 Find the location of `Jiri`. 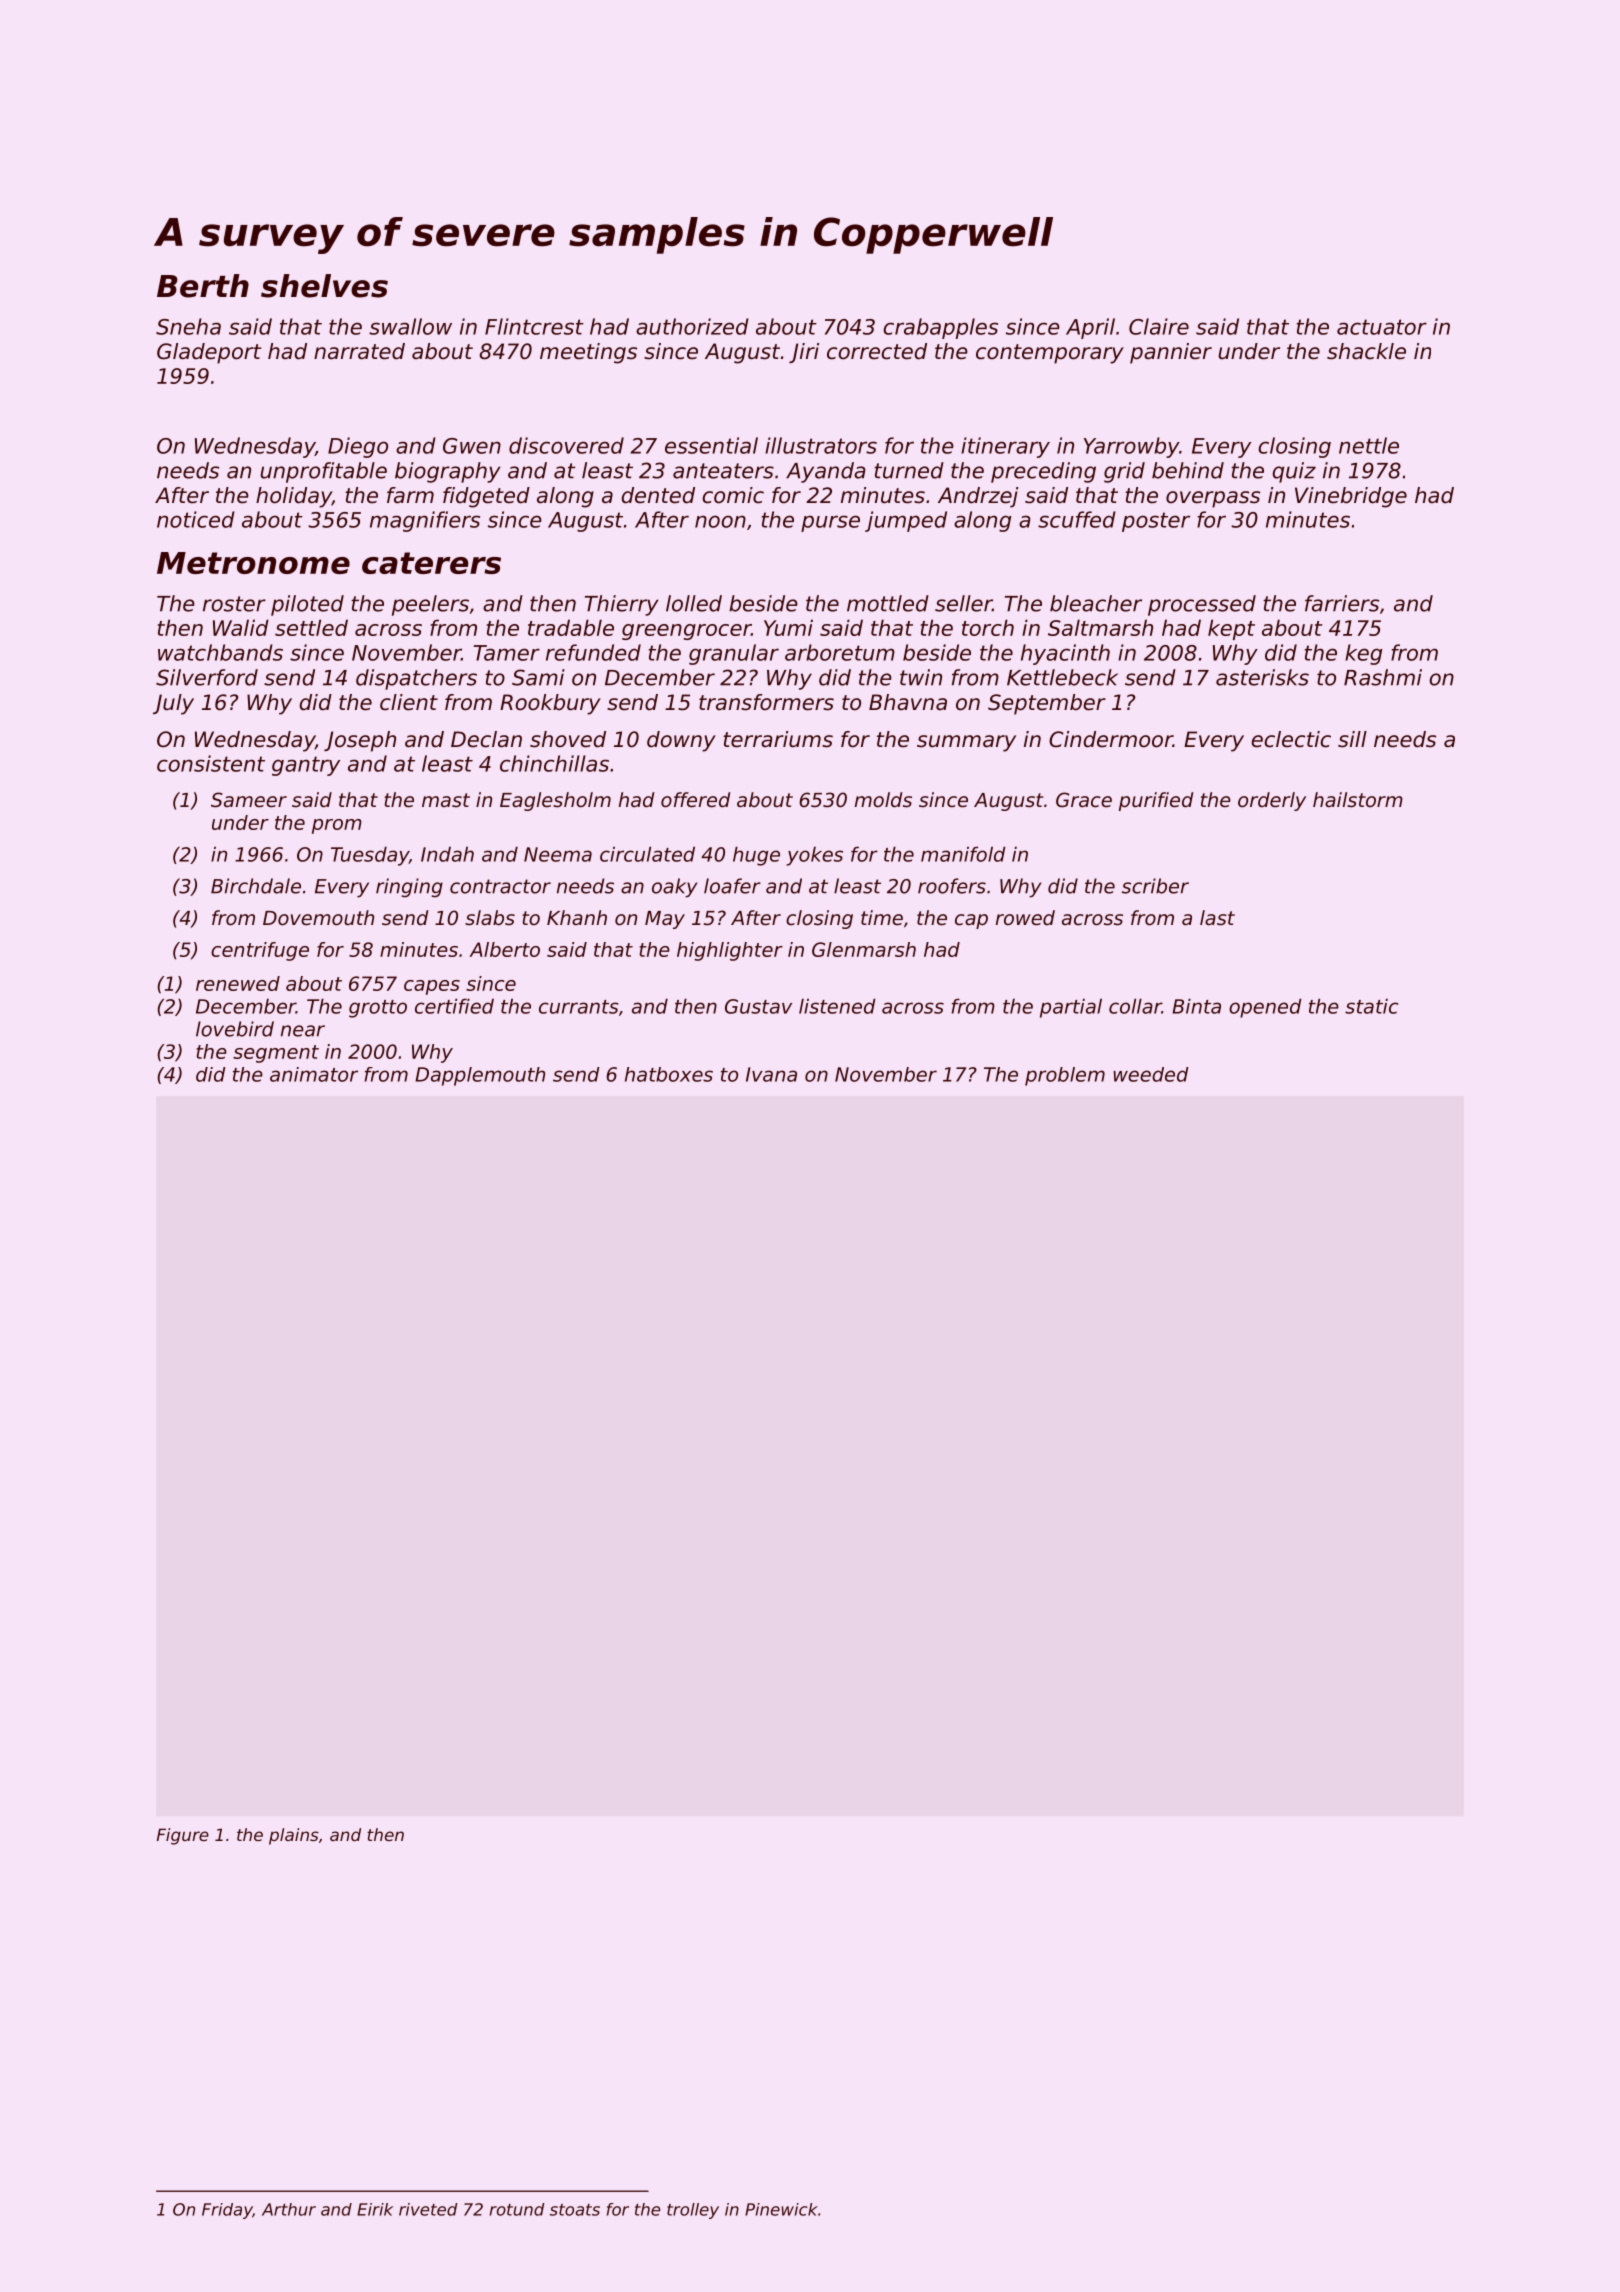

Jiri is located at coordinates (804, 353).
